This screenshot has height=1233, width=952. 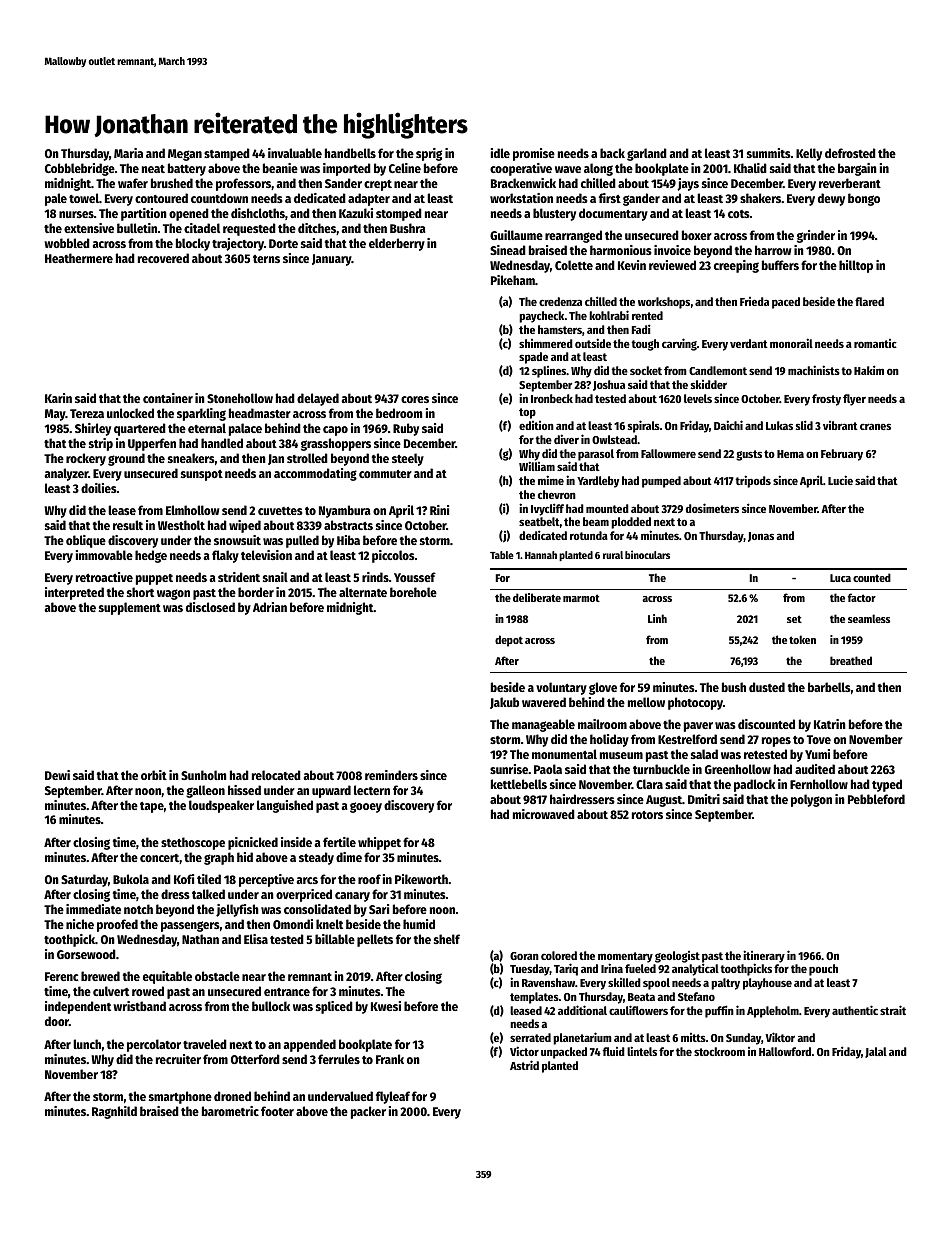 What do you see at coordinates (187, 169) in the screenshot?
I see `battery` at bounding box center [187, 169].
